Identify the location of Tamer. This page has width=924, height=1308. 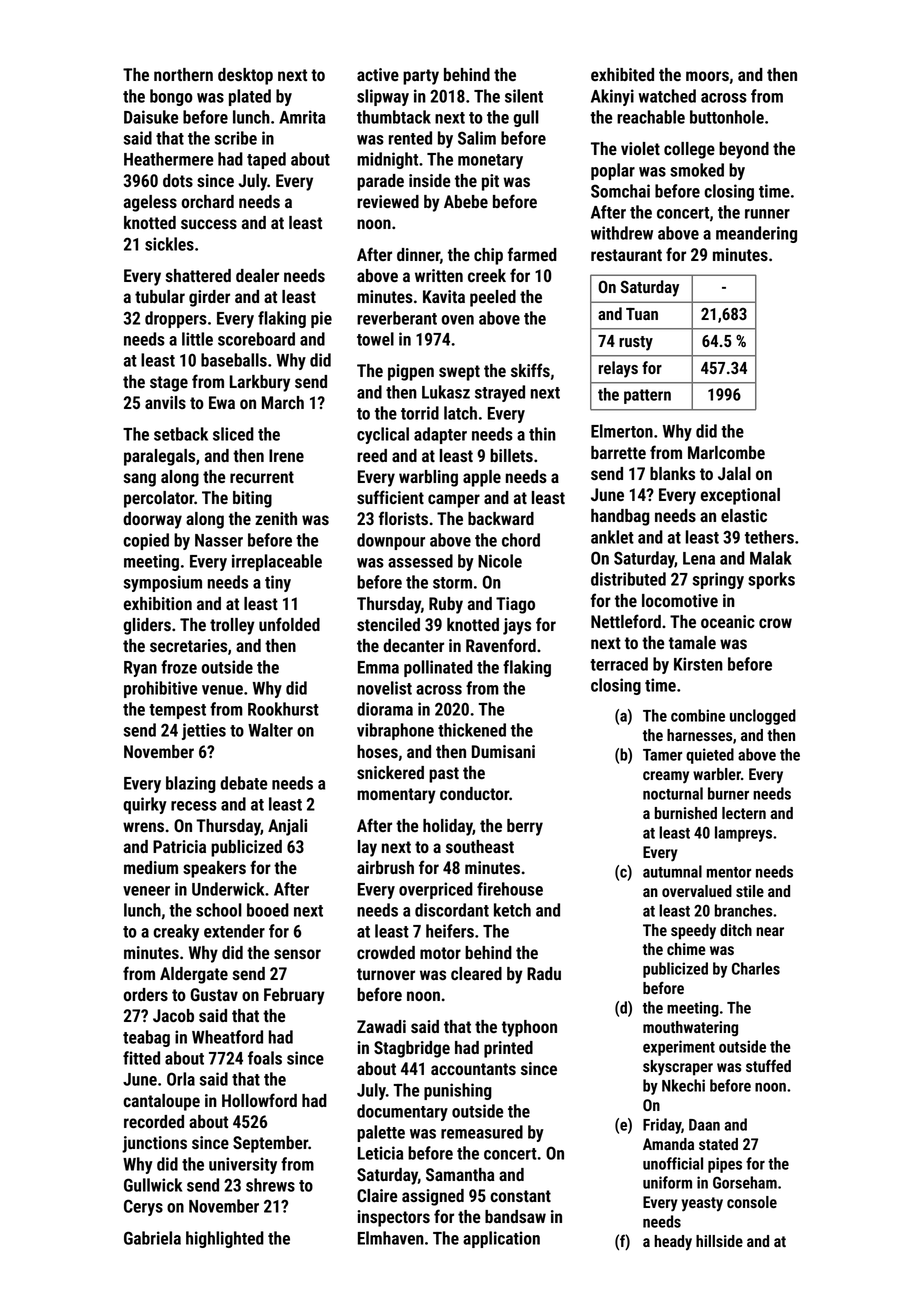
(662, 755).
